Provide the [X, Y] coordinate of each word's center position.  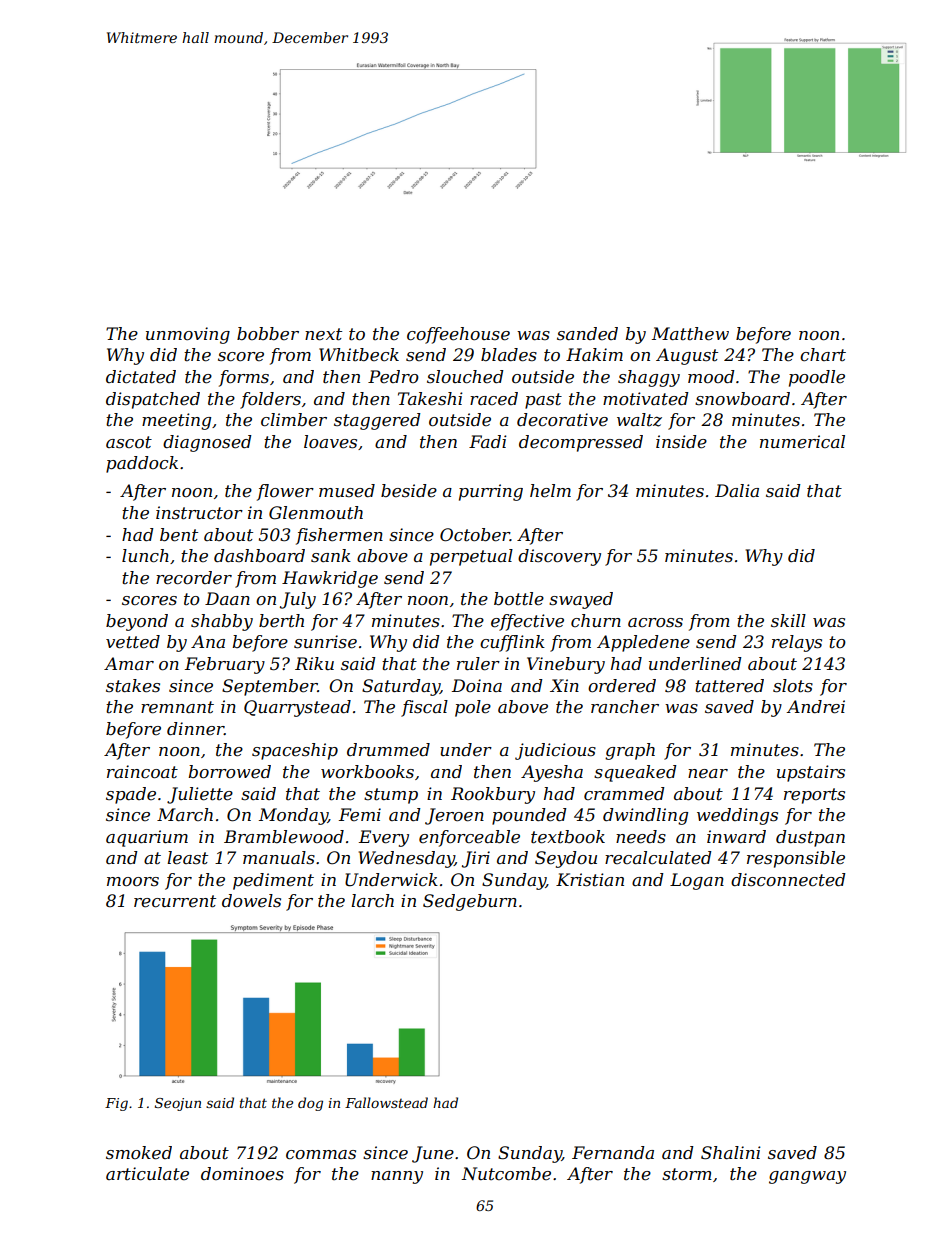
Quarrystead [297, 708]
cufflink [512, 643]
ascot [129, 442]
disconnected [788, 880]
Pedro [393, 376]
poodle [817, 378]
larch [372, 900]
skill [788, 620]
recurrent [175, 901]
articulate [147, 1174]
